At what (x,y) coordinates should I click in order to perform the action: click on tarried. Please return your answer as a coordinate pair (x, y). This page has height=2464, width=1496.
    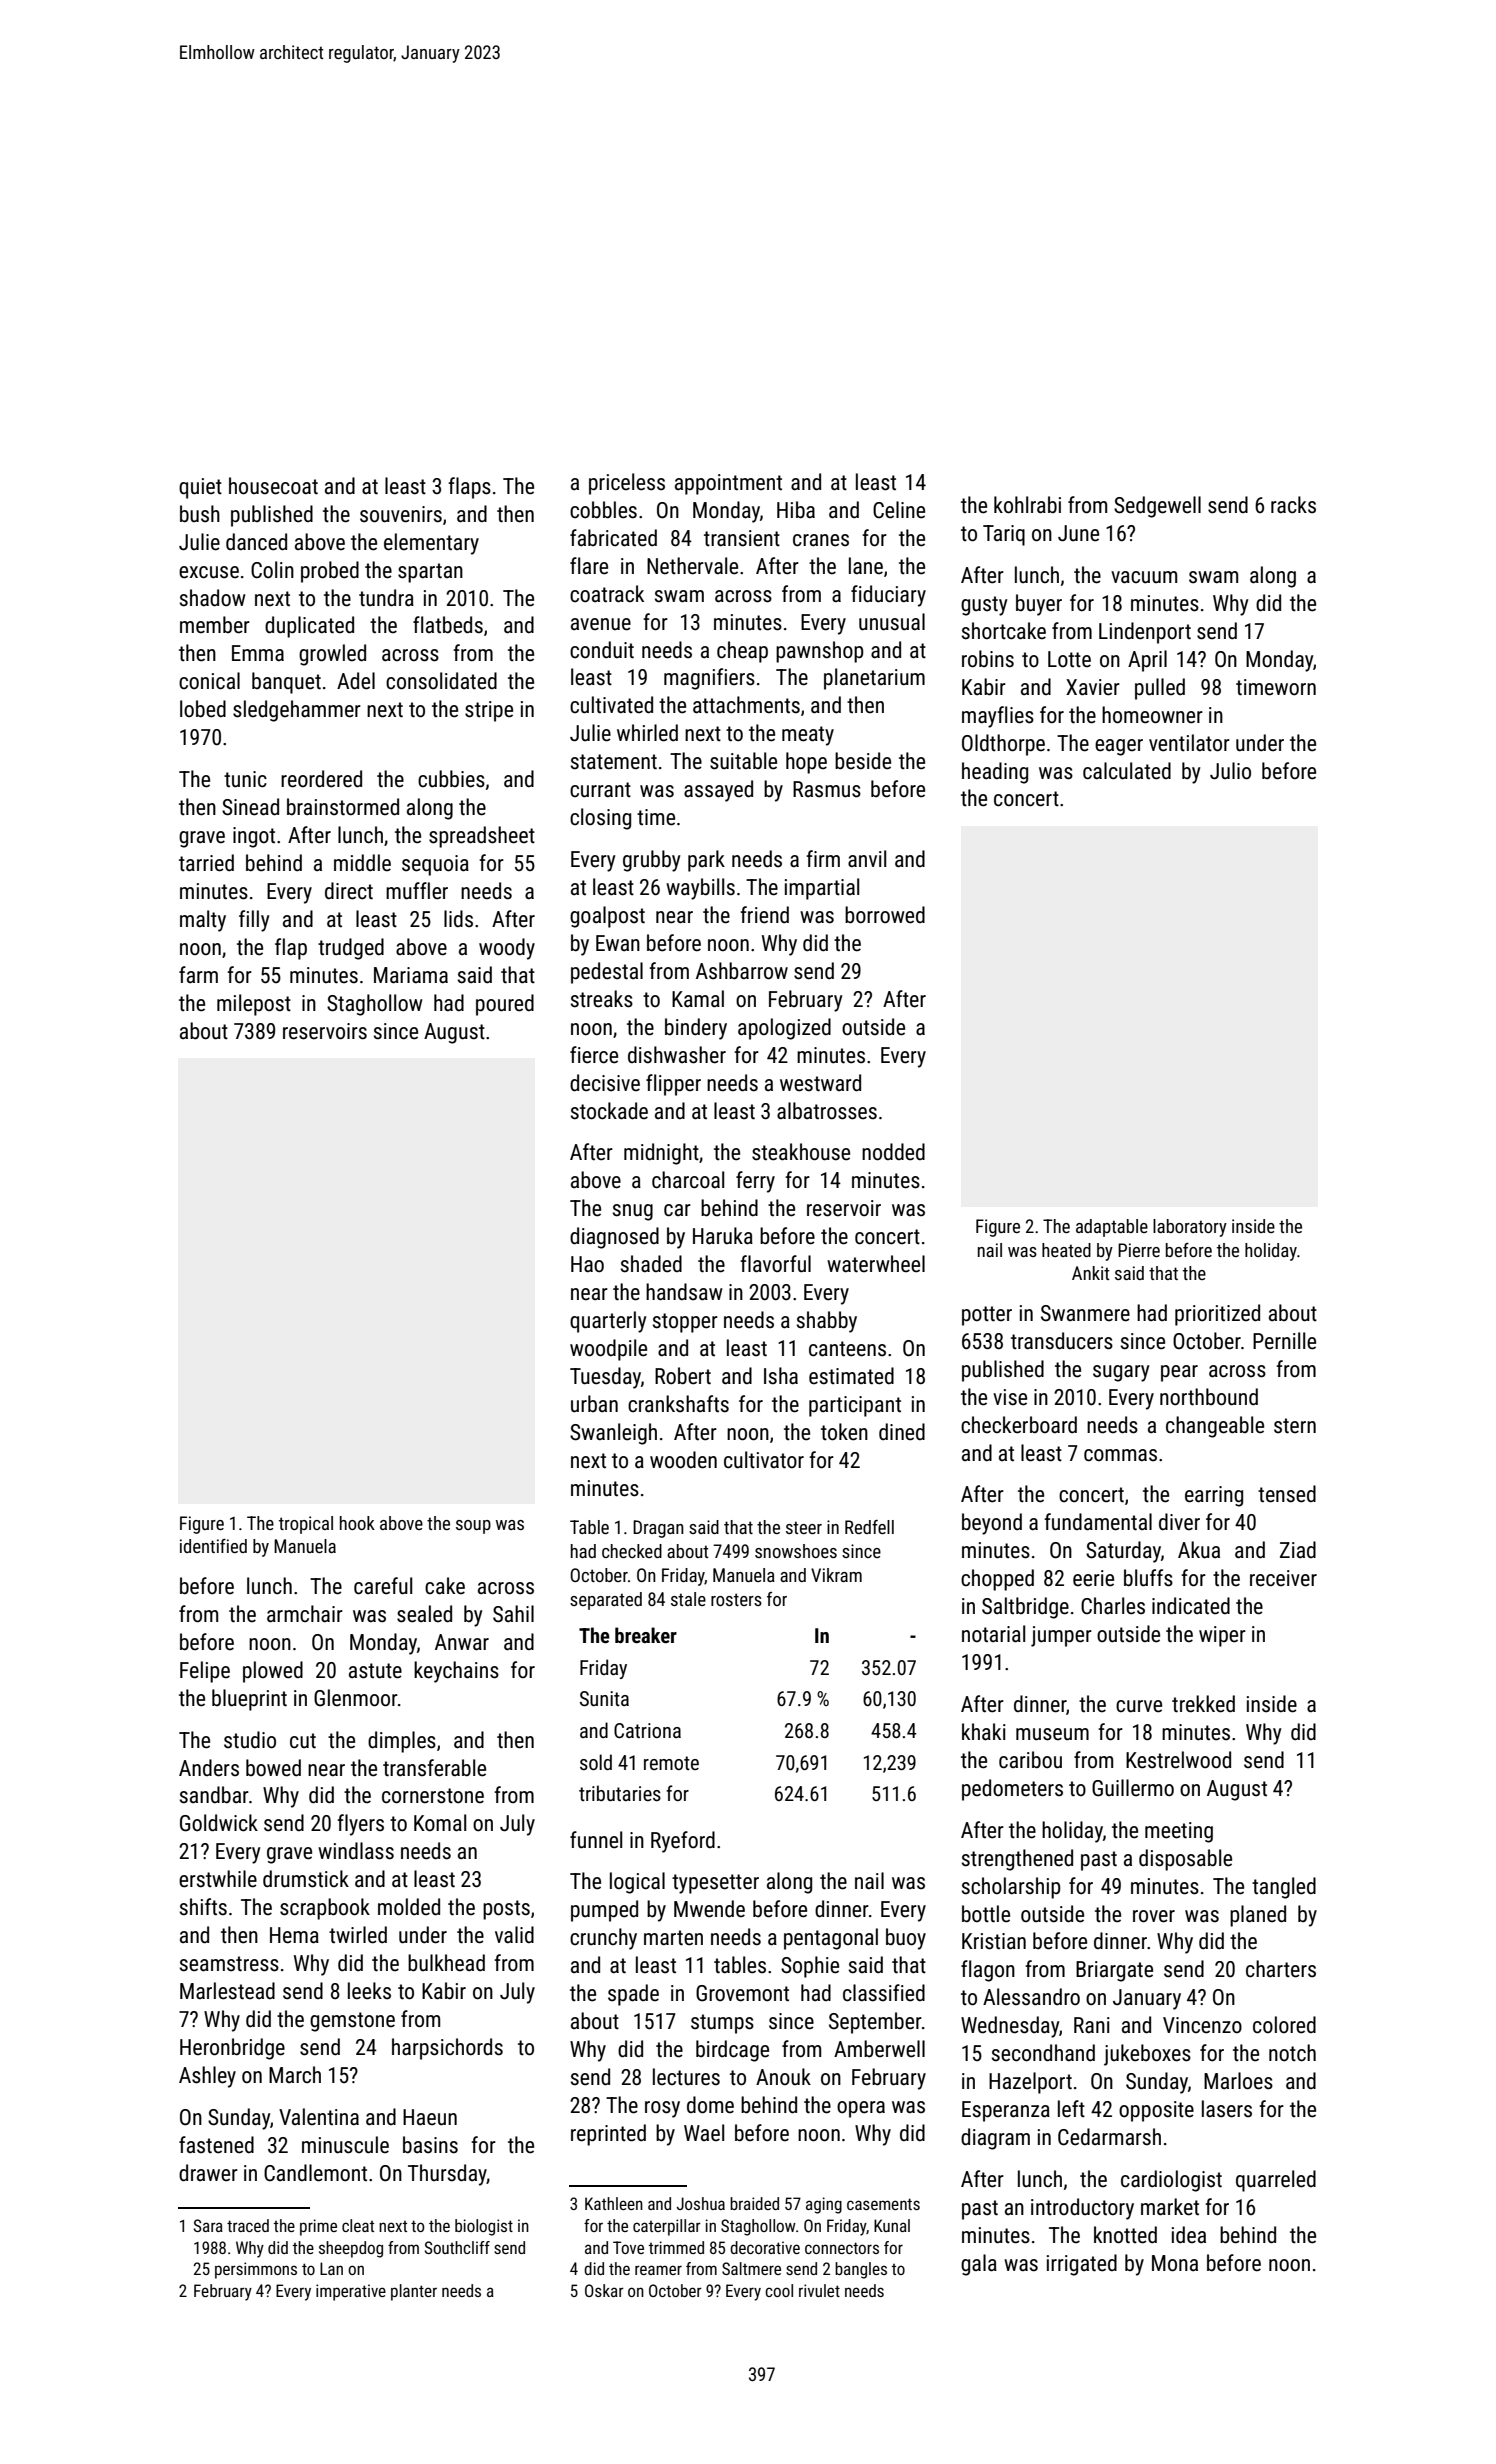
    Looking at the image, I should click on (206, 863).
